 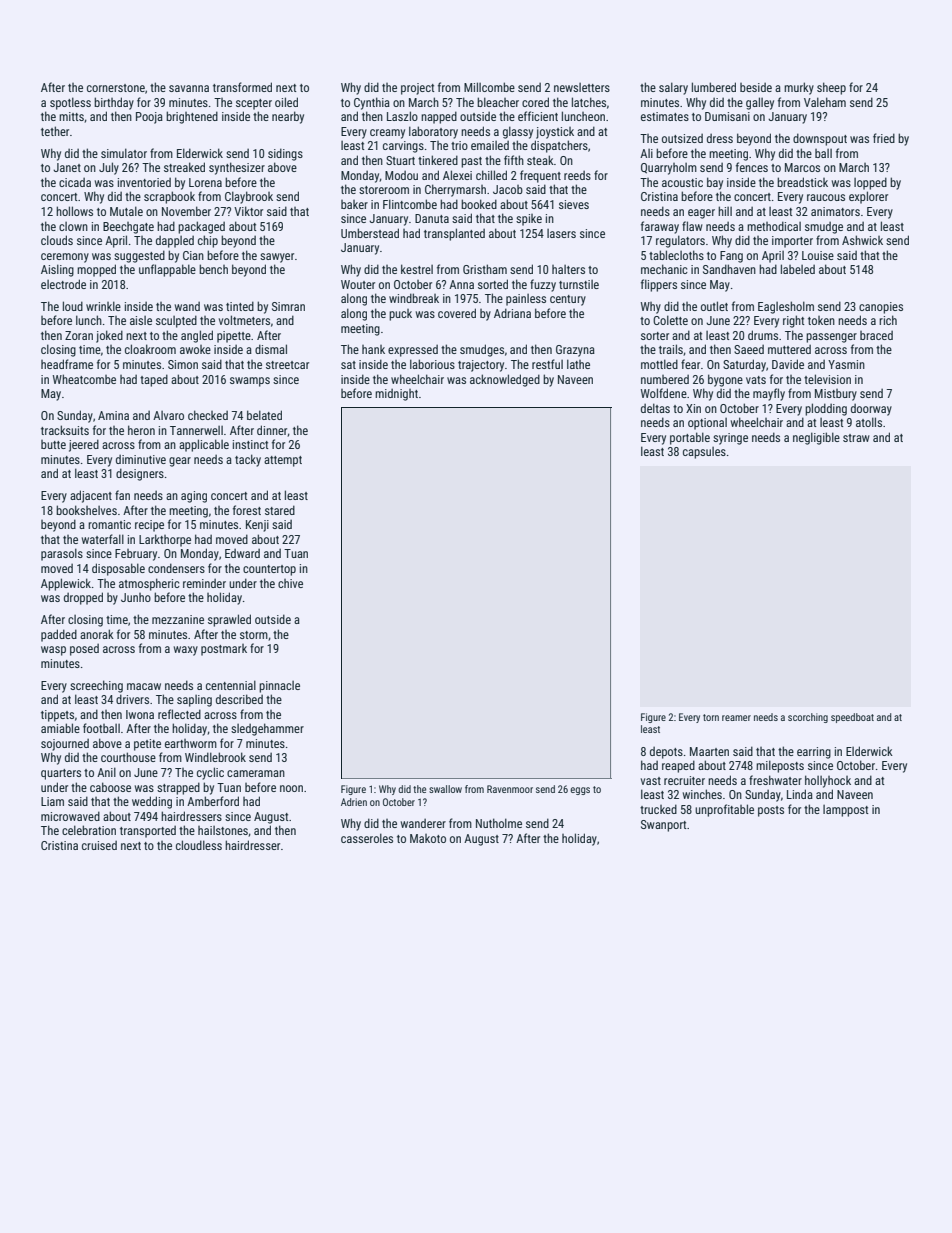 I want to click on spotless, so click(x=70, y=103).
